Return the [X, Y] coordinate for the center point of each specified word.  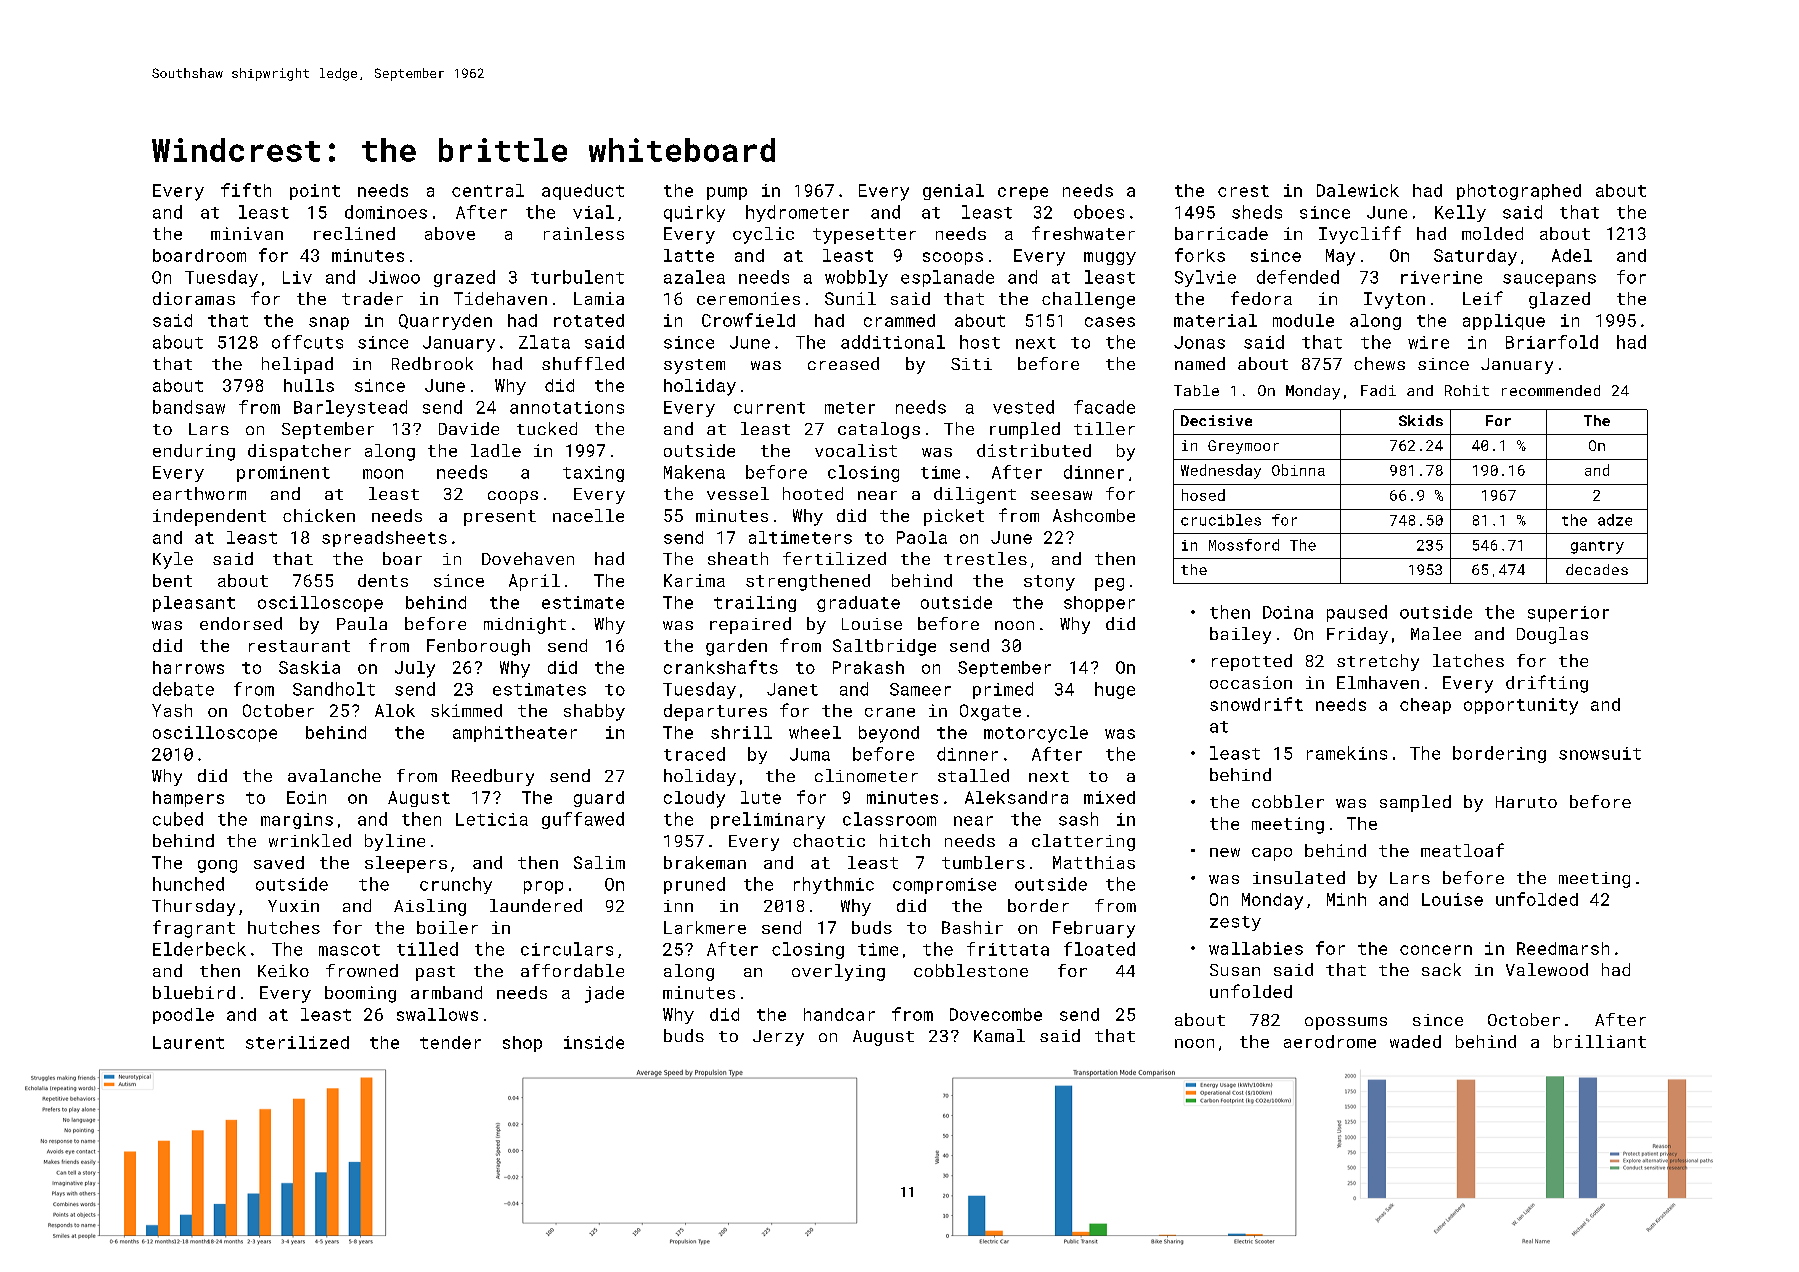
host [980, 342]
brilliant [1600, 1041]
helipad [297, 365]
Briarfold [1552, 342]
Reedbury [493, 777]
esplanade [947, 278]
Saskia [309, 667]
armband [446, 992]
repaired [750, 625]
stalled [973, 775]
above [450, 233]
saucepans [1549, 280]
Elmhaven [1378, 682]
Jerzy [778, 1038]
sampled [1415, 803]
